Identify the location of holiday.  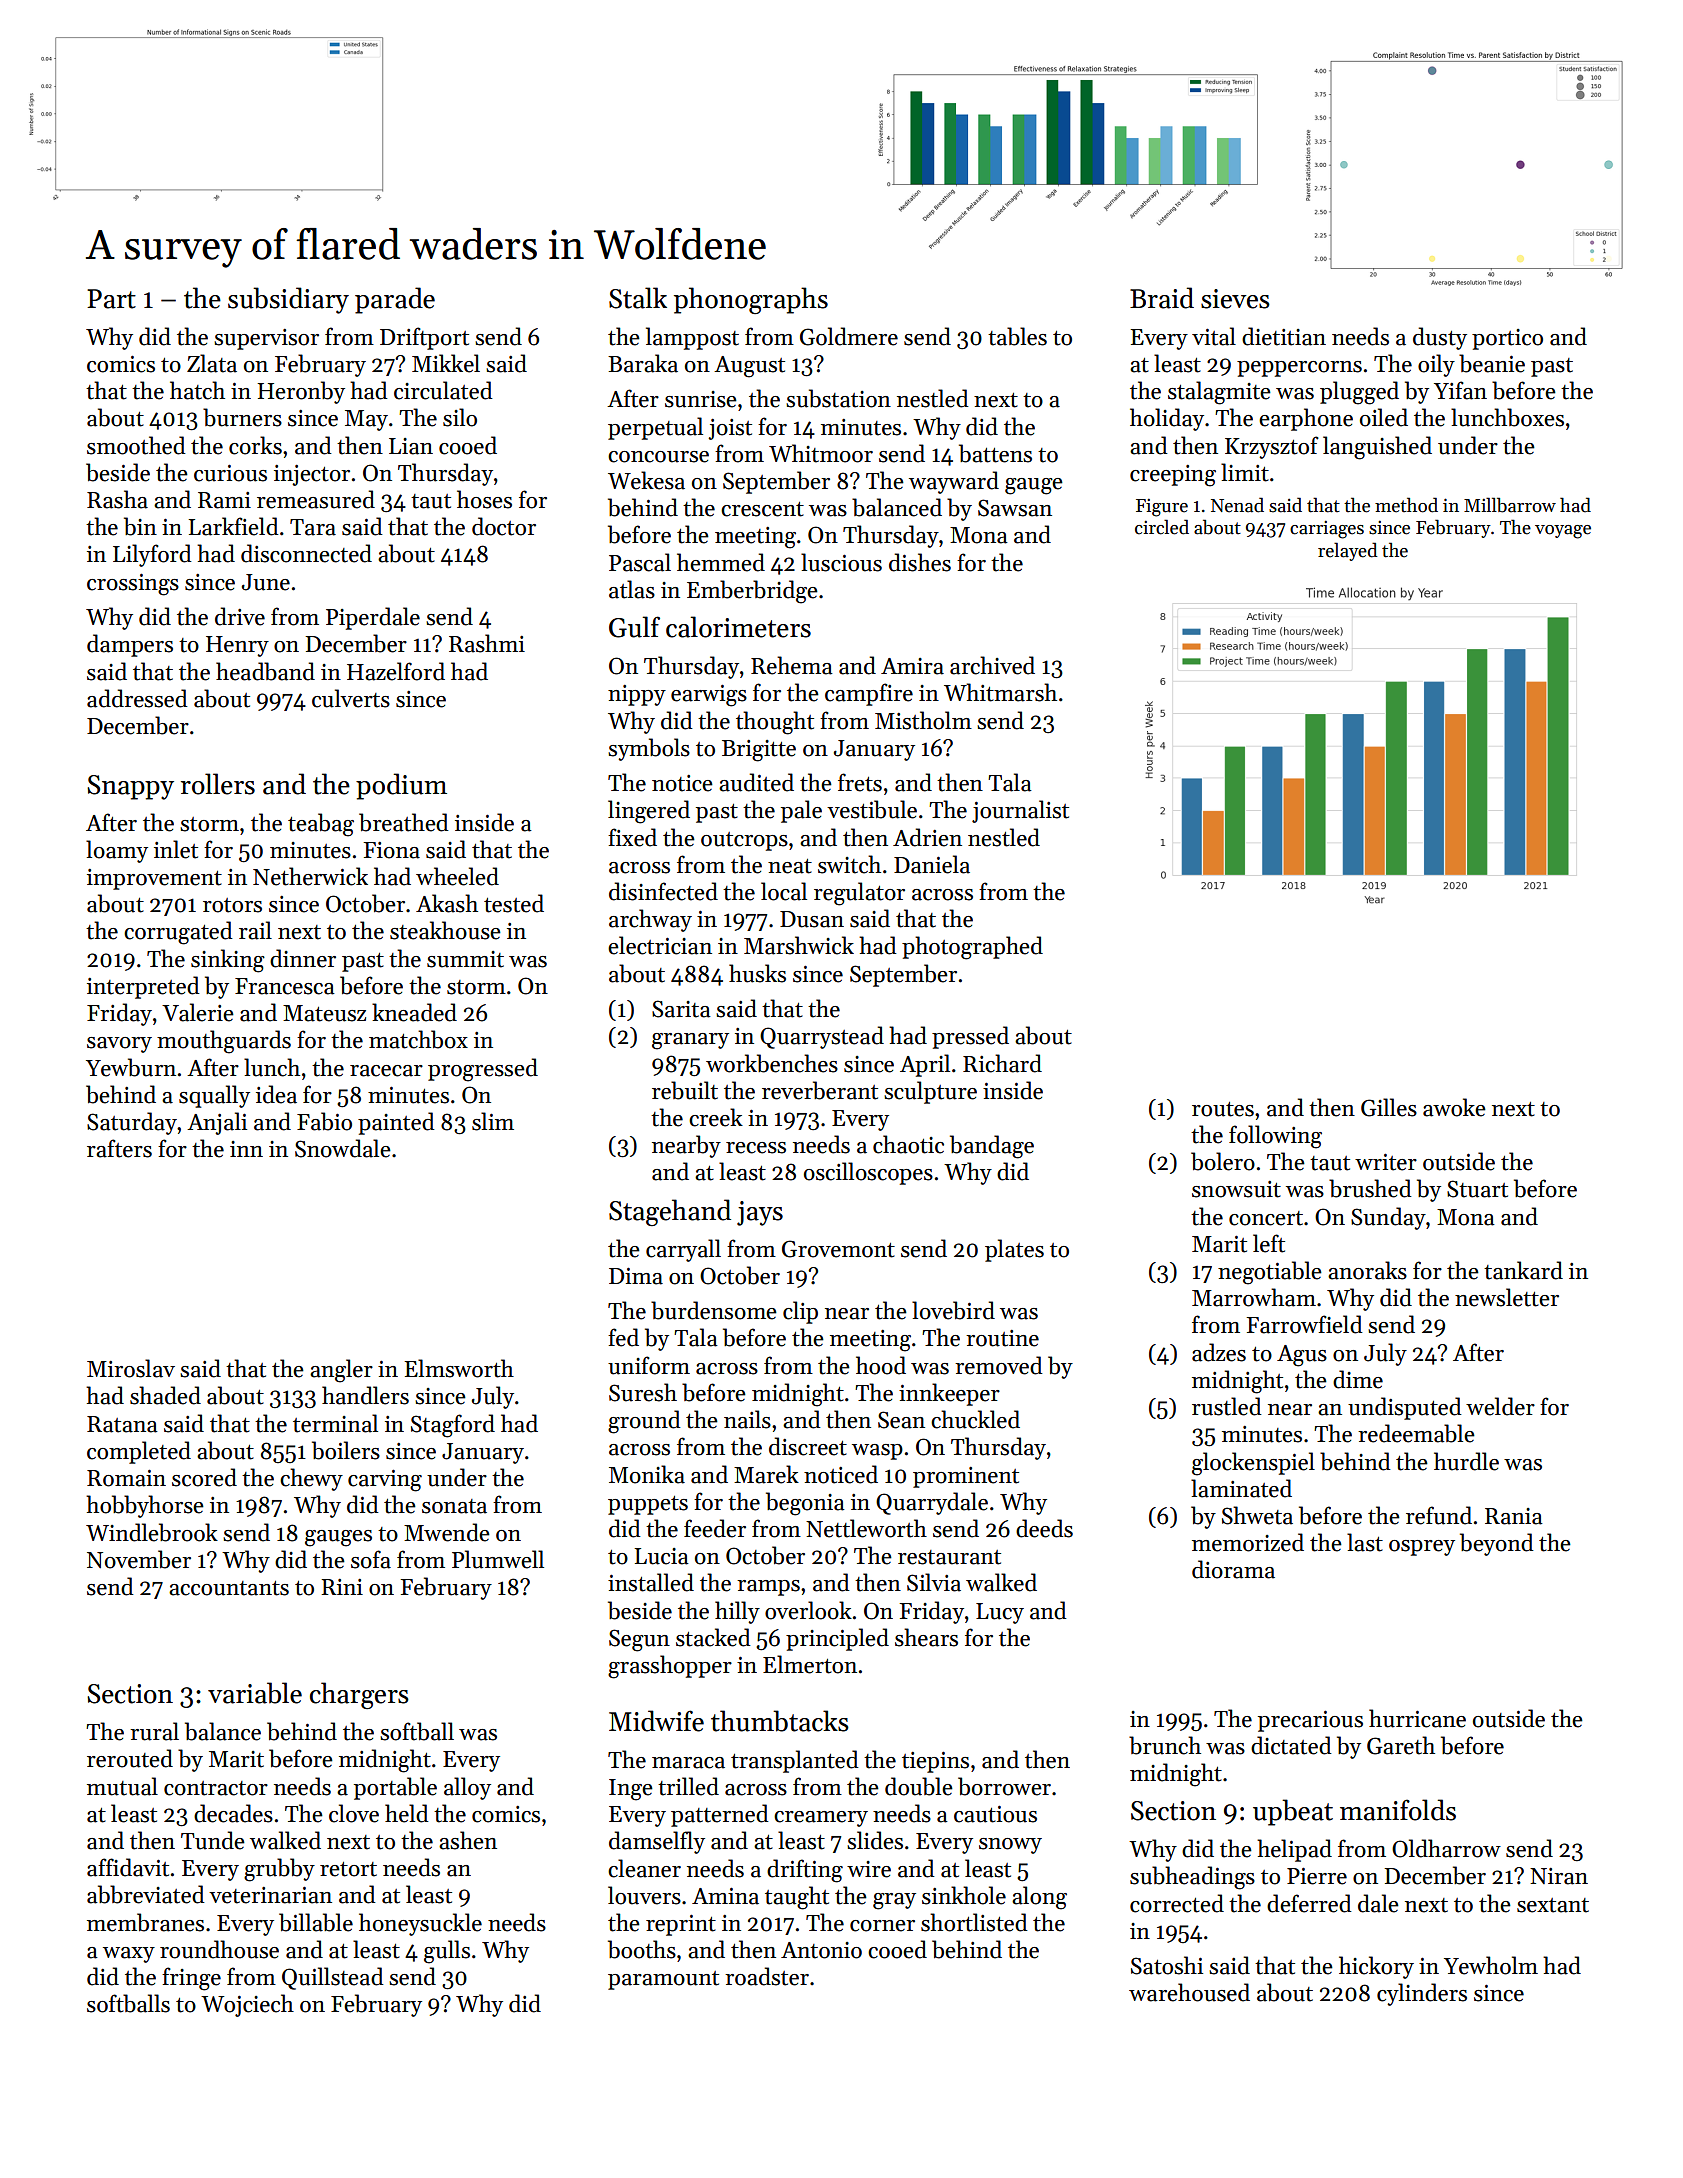
(1167, 419).
